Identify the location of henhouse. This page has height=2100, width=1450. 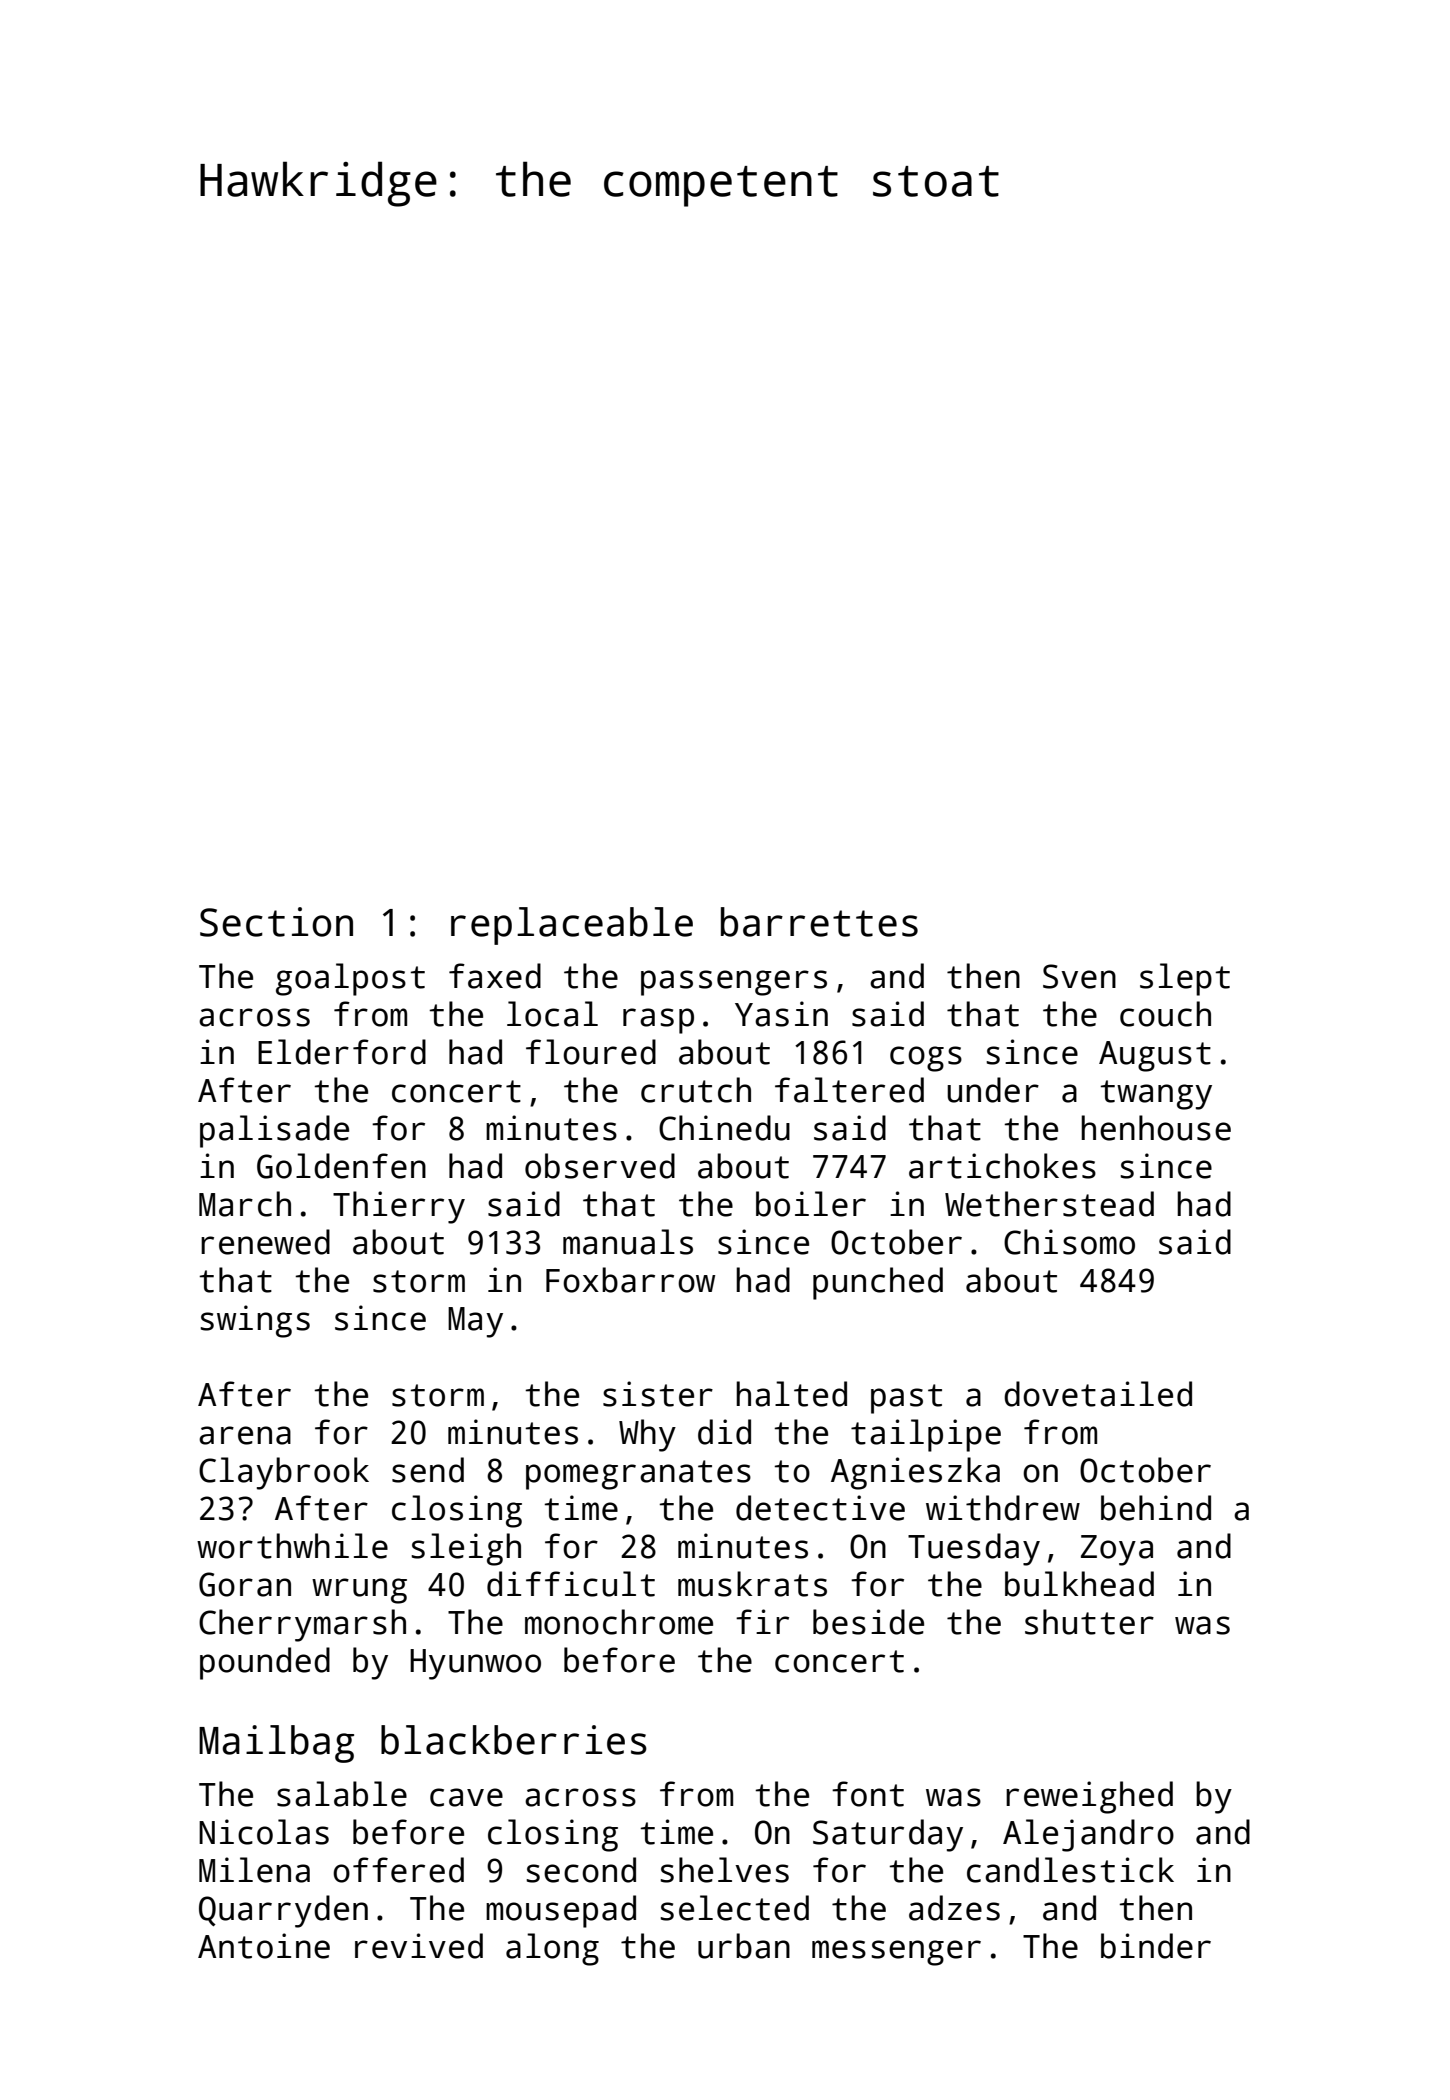
(1156, 1128).
